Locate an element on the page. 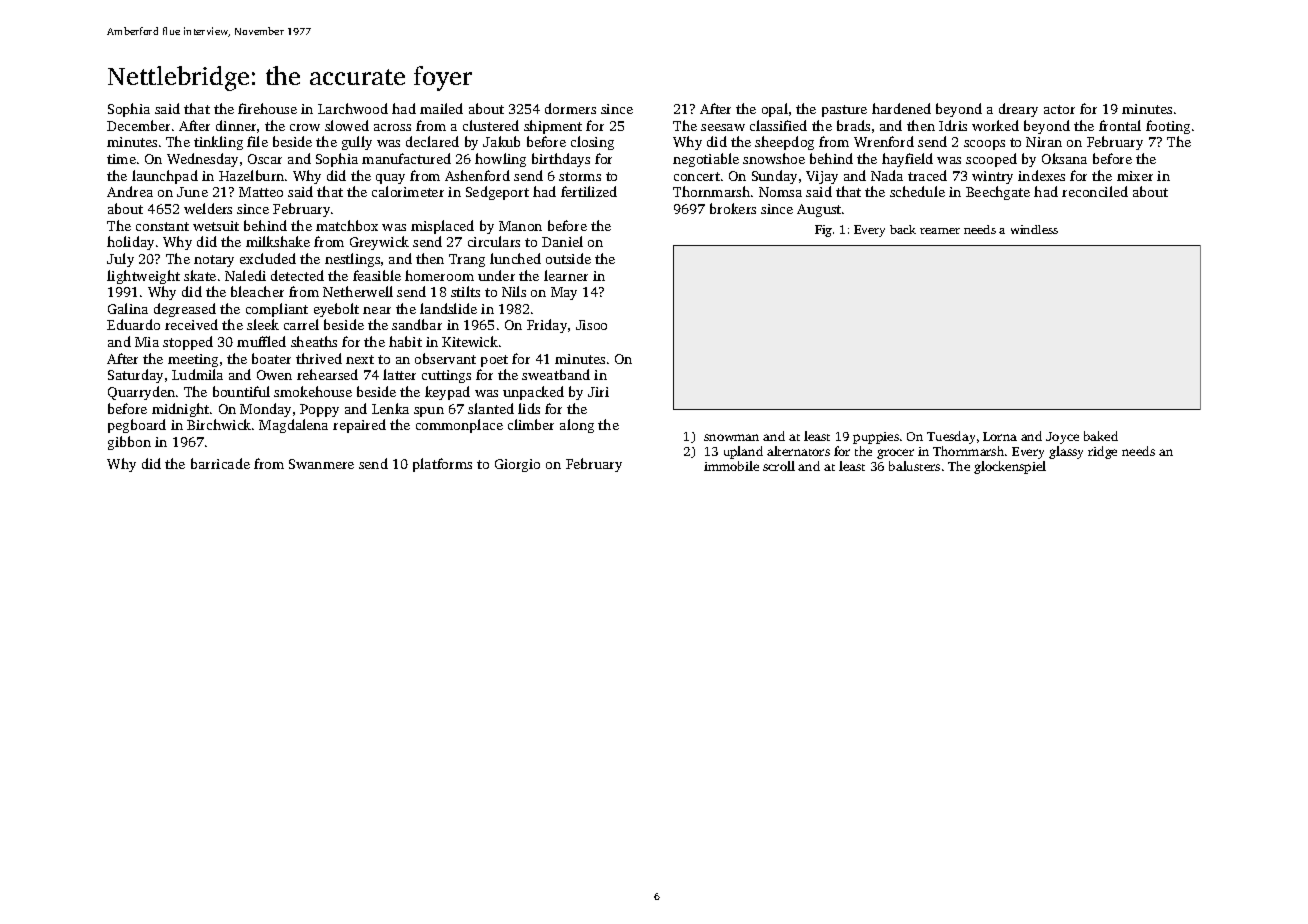 This image has height=924, width=1308. Giorgio is located at coordinates (517, 465).
